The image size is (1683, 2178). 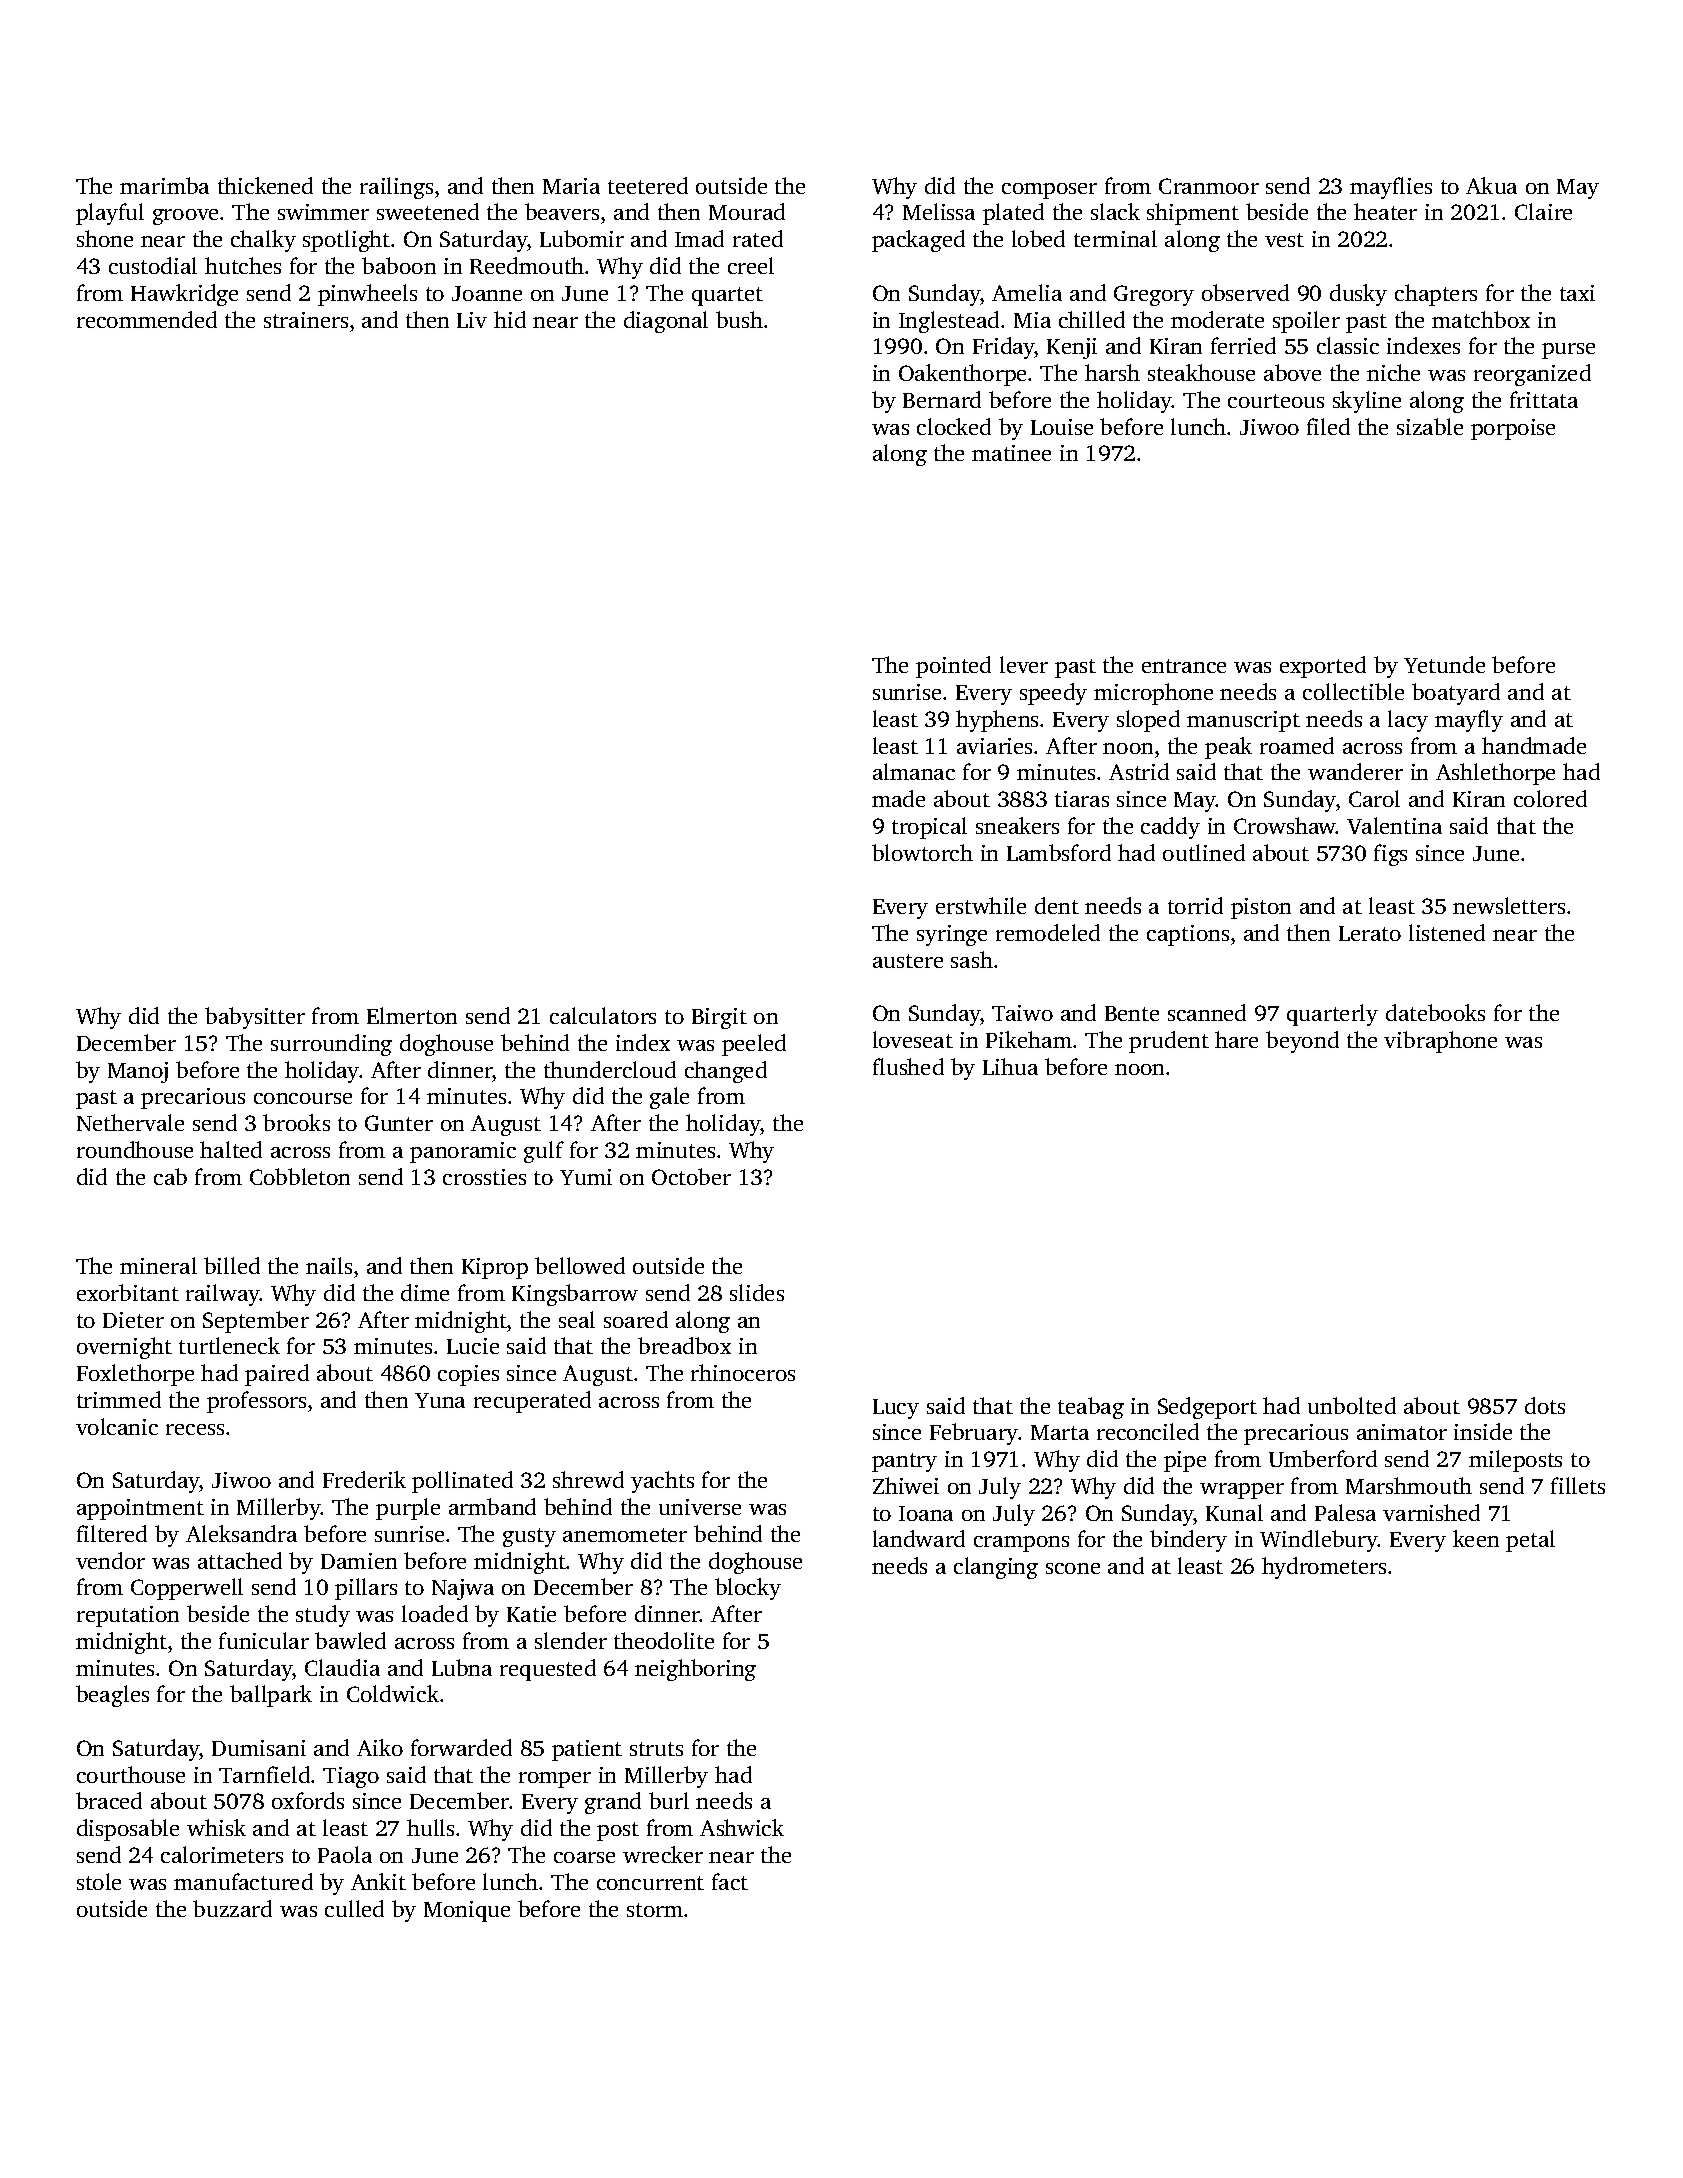 I want to click on bush, so click(x=739, y=319).
